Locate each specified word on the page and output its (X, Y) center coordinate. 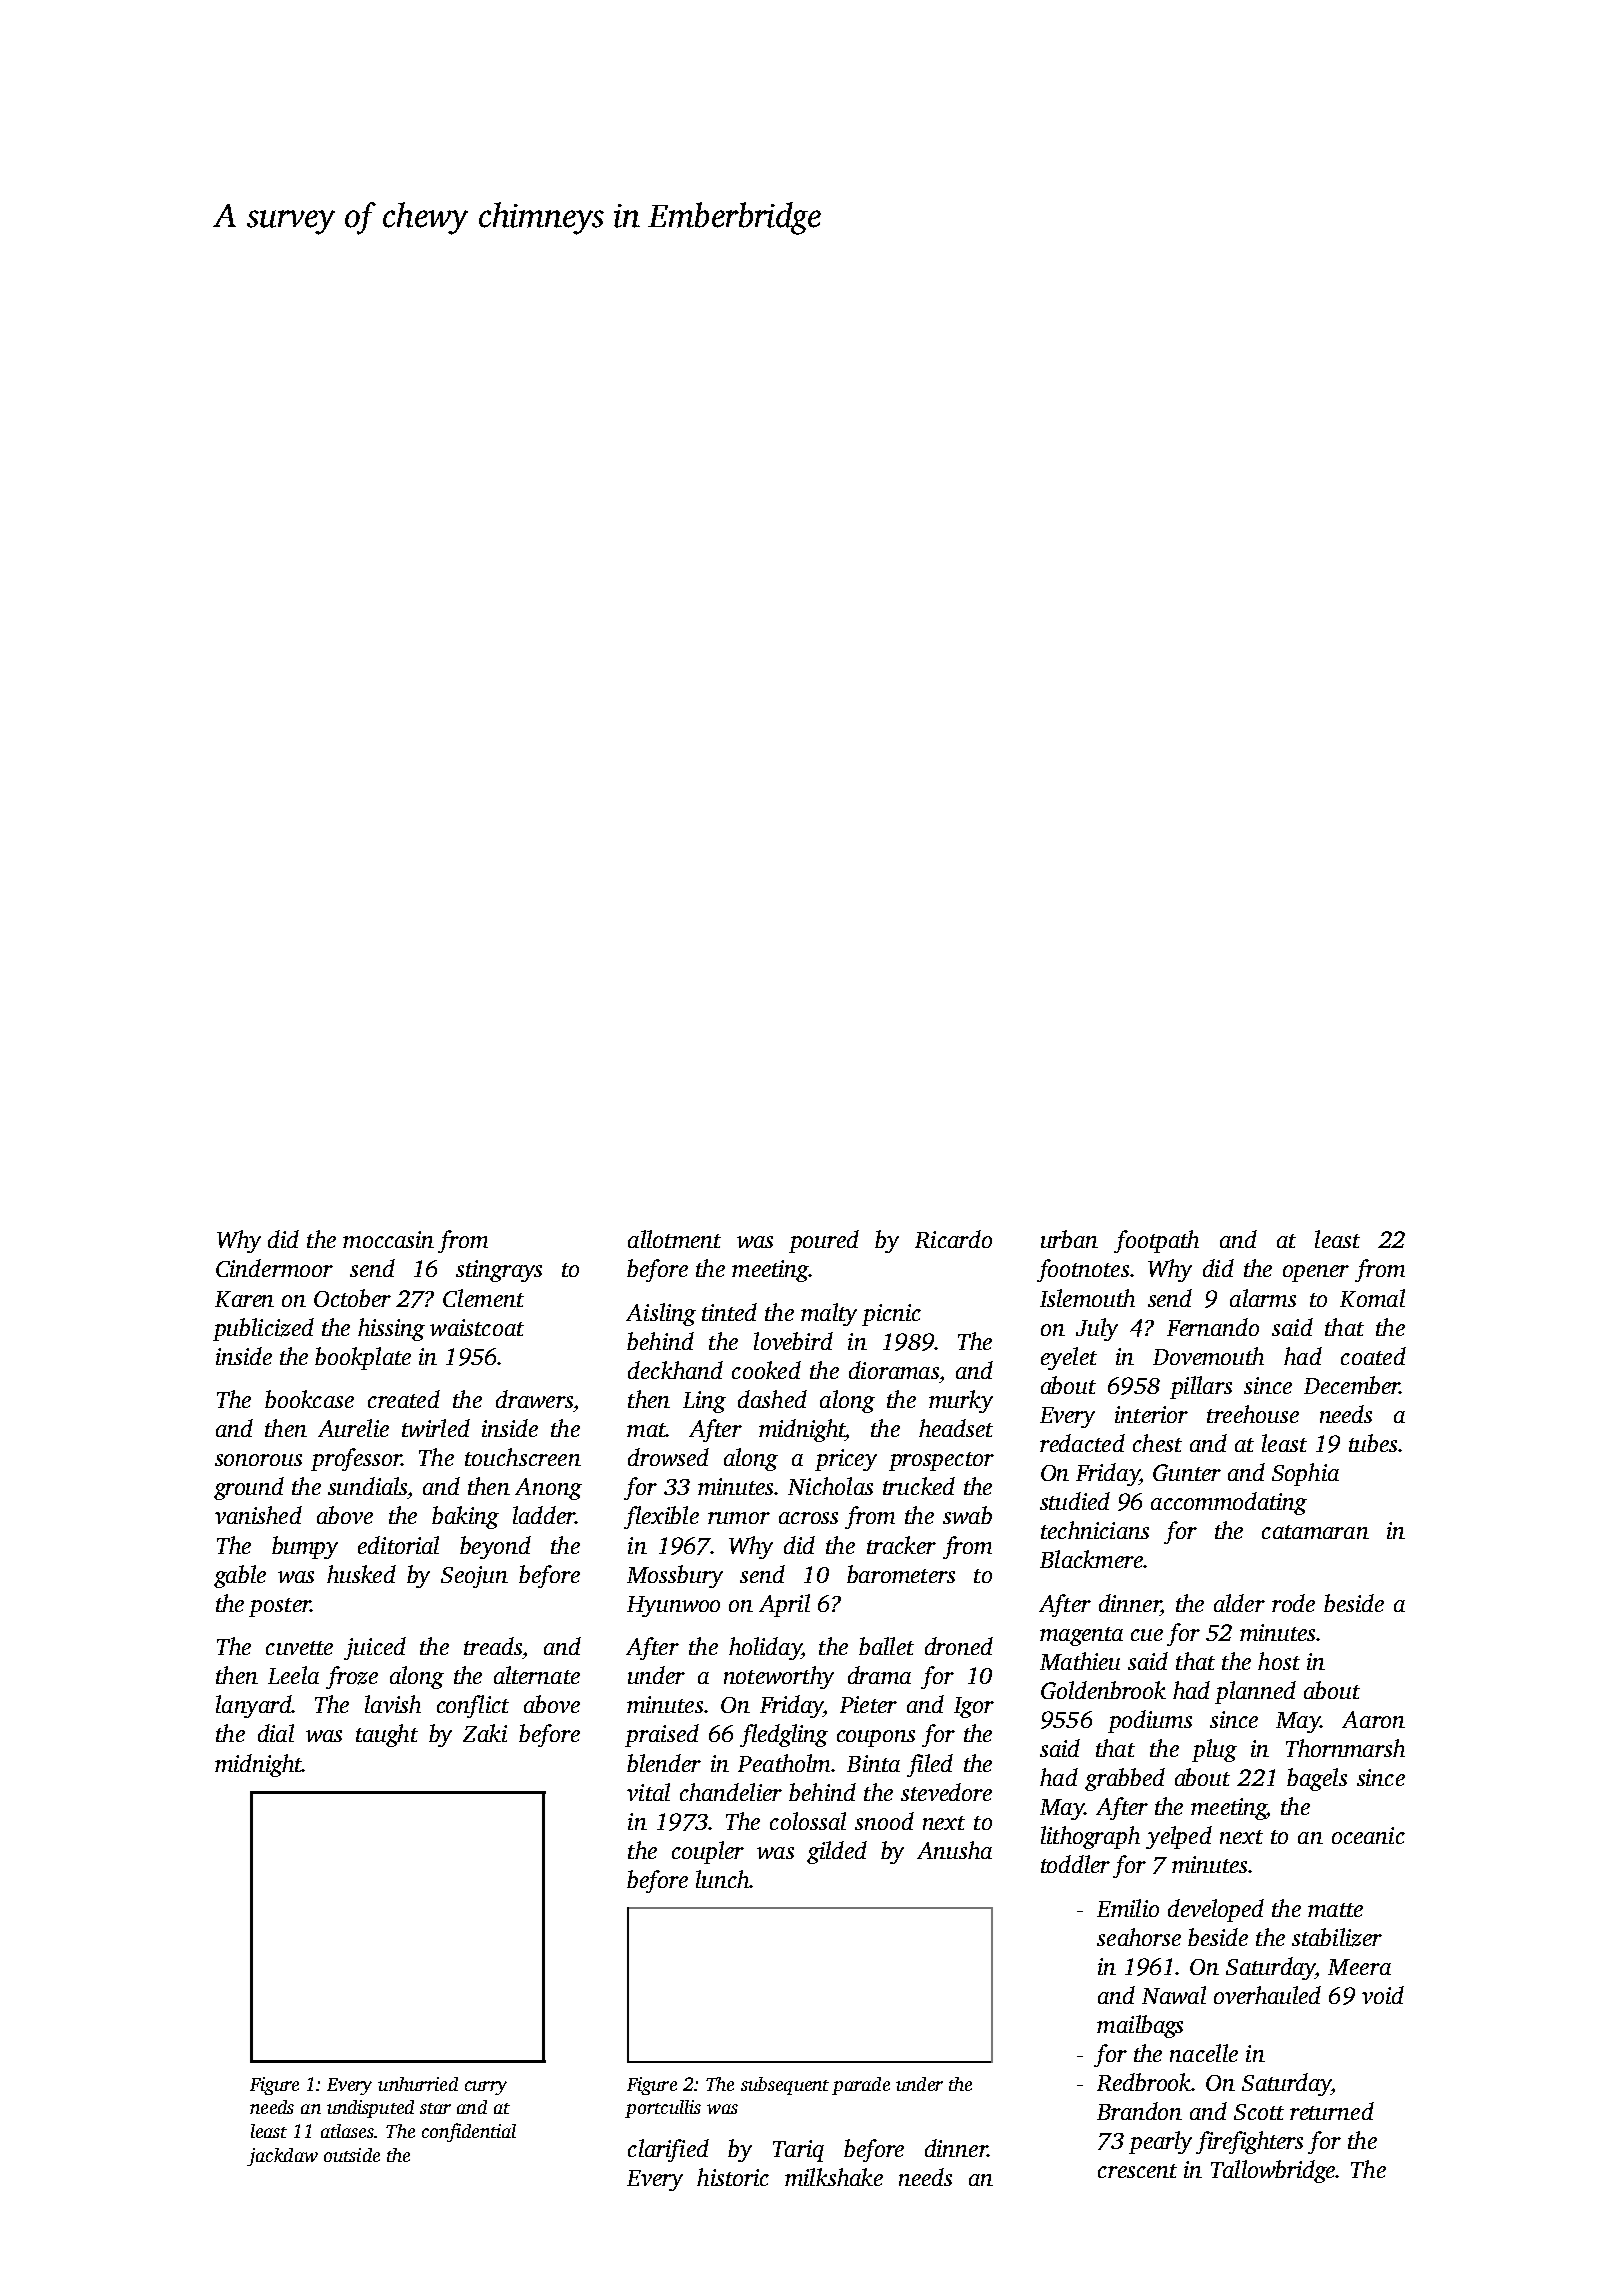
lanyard (254, 1706)
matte (1335, 1910)
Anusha (954, 1850)
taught (387, 1735)
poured (824, 1241)
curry (486, 2088)
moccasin (388, 1239)
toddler (1075, 1864)
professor (356, 1459)
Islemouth (1087, 1298)
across (808, 1518)
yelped (1179, 1837)
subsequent (785, 2086)
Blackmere (1091, 1559)
